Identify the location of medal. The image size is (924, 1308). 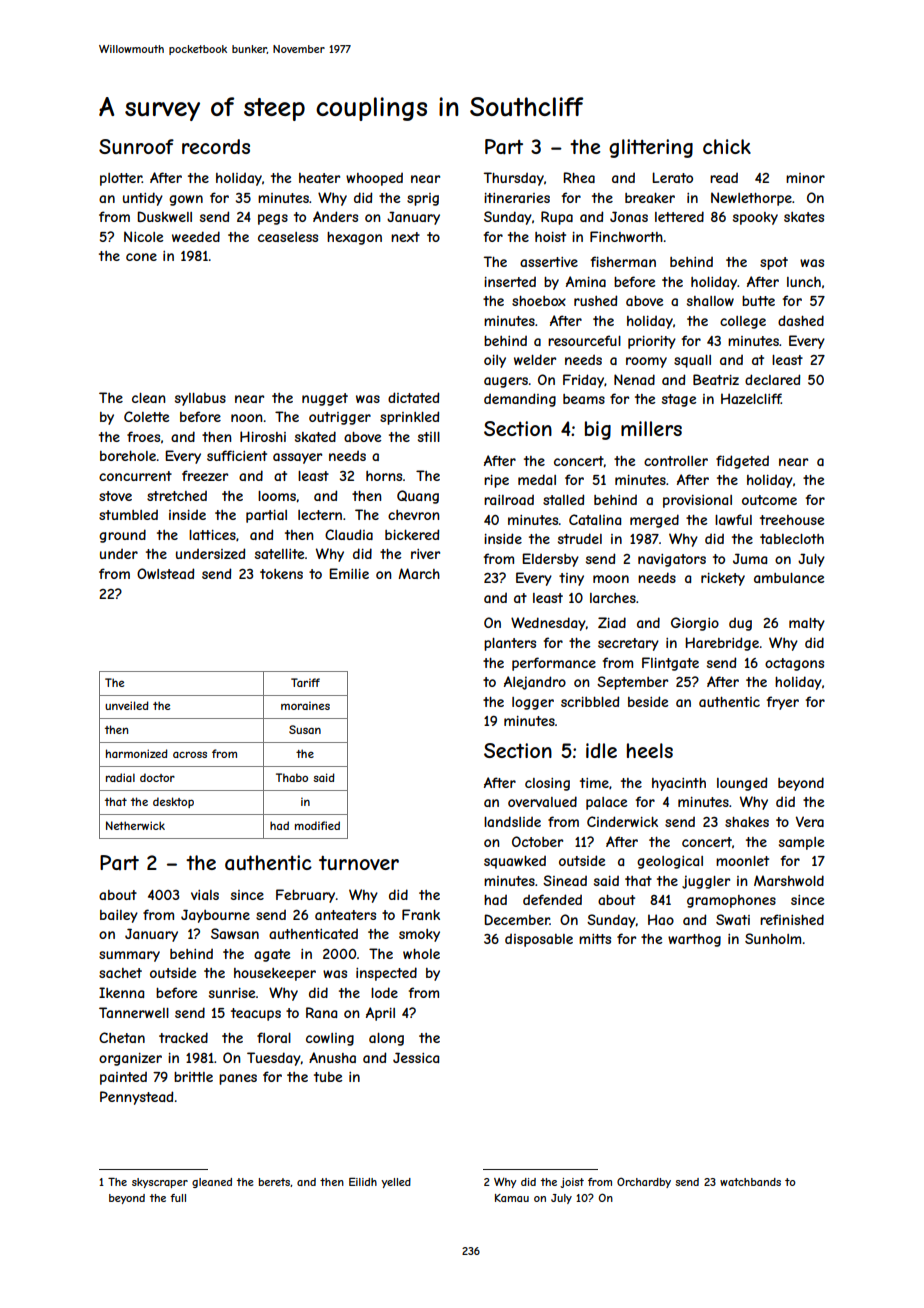
(537, 479).
